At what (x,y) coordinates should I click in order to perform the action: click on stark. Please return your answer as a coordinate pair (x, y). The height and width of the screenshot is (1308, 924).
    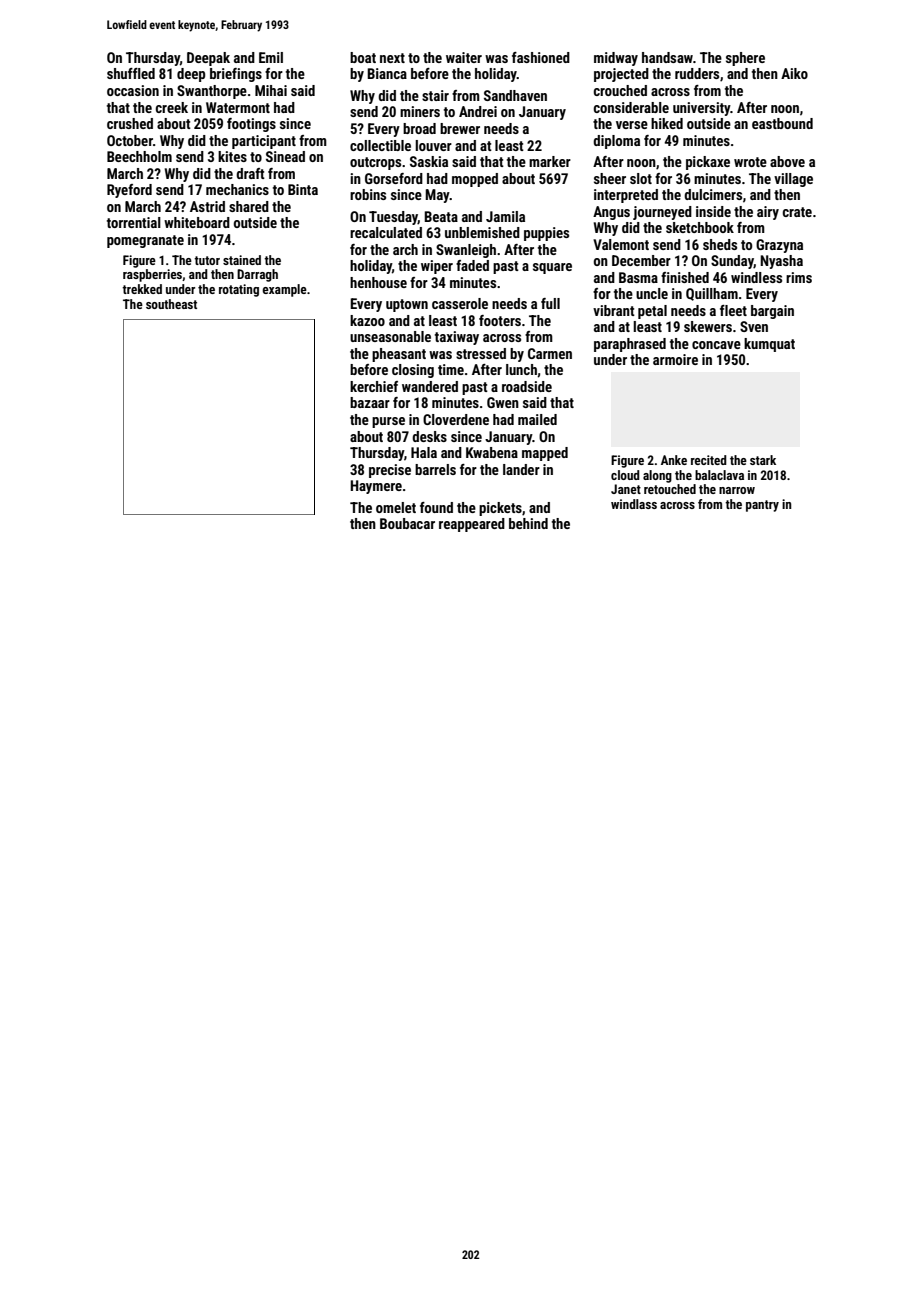
    Looking at the image, I should click on (763, 460).
